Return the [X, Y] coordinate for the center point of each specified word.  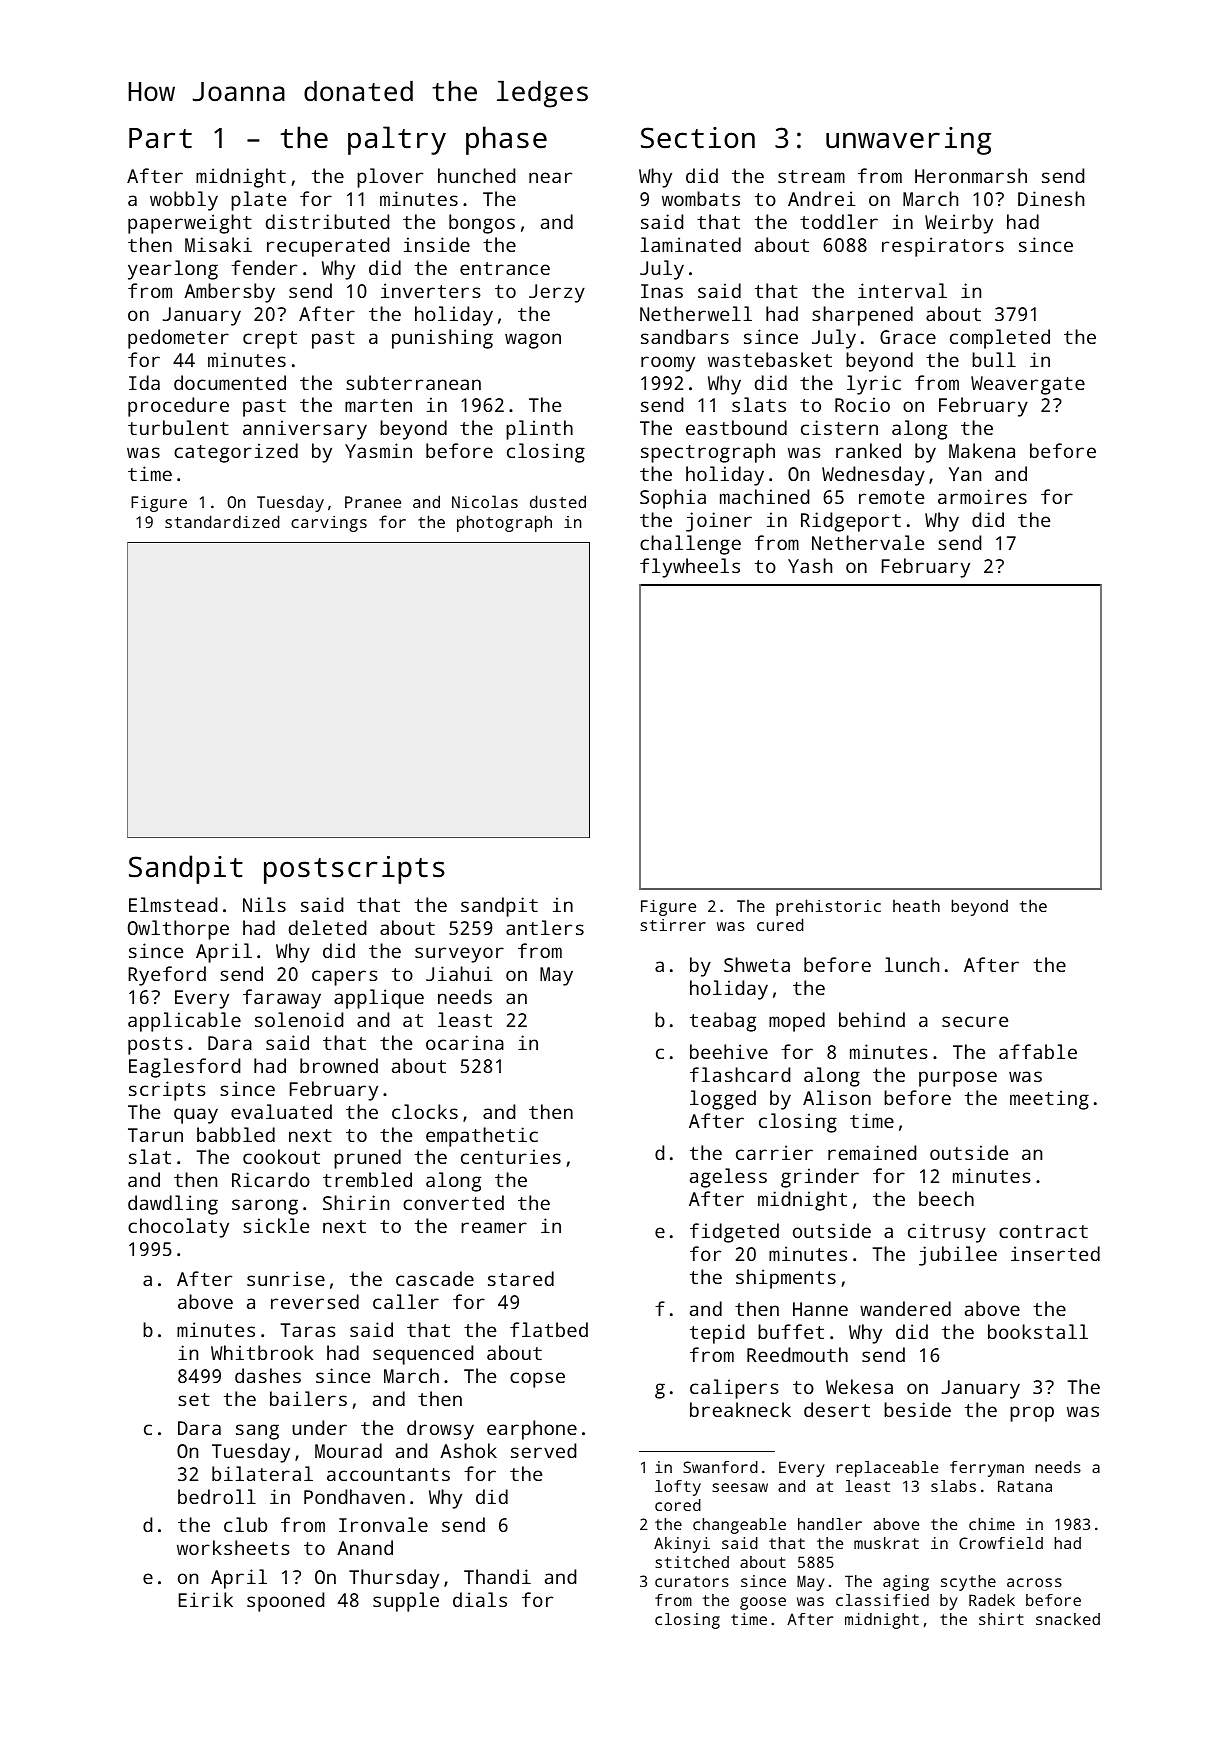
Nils [264, 904]
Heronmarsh [971, 175]
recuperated [328, 247]
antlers [545, 927]
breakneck [740, 1409]
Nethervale [868, 542]
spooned [285, 1602]
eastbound [736, 427]
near [550, 177]
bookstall [1038, 1331]
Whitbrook [262, 1352]
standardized [222, 521]
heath [916, 906]
